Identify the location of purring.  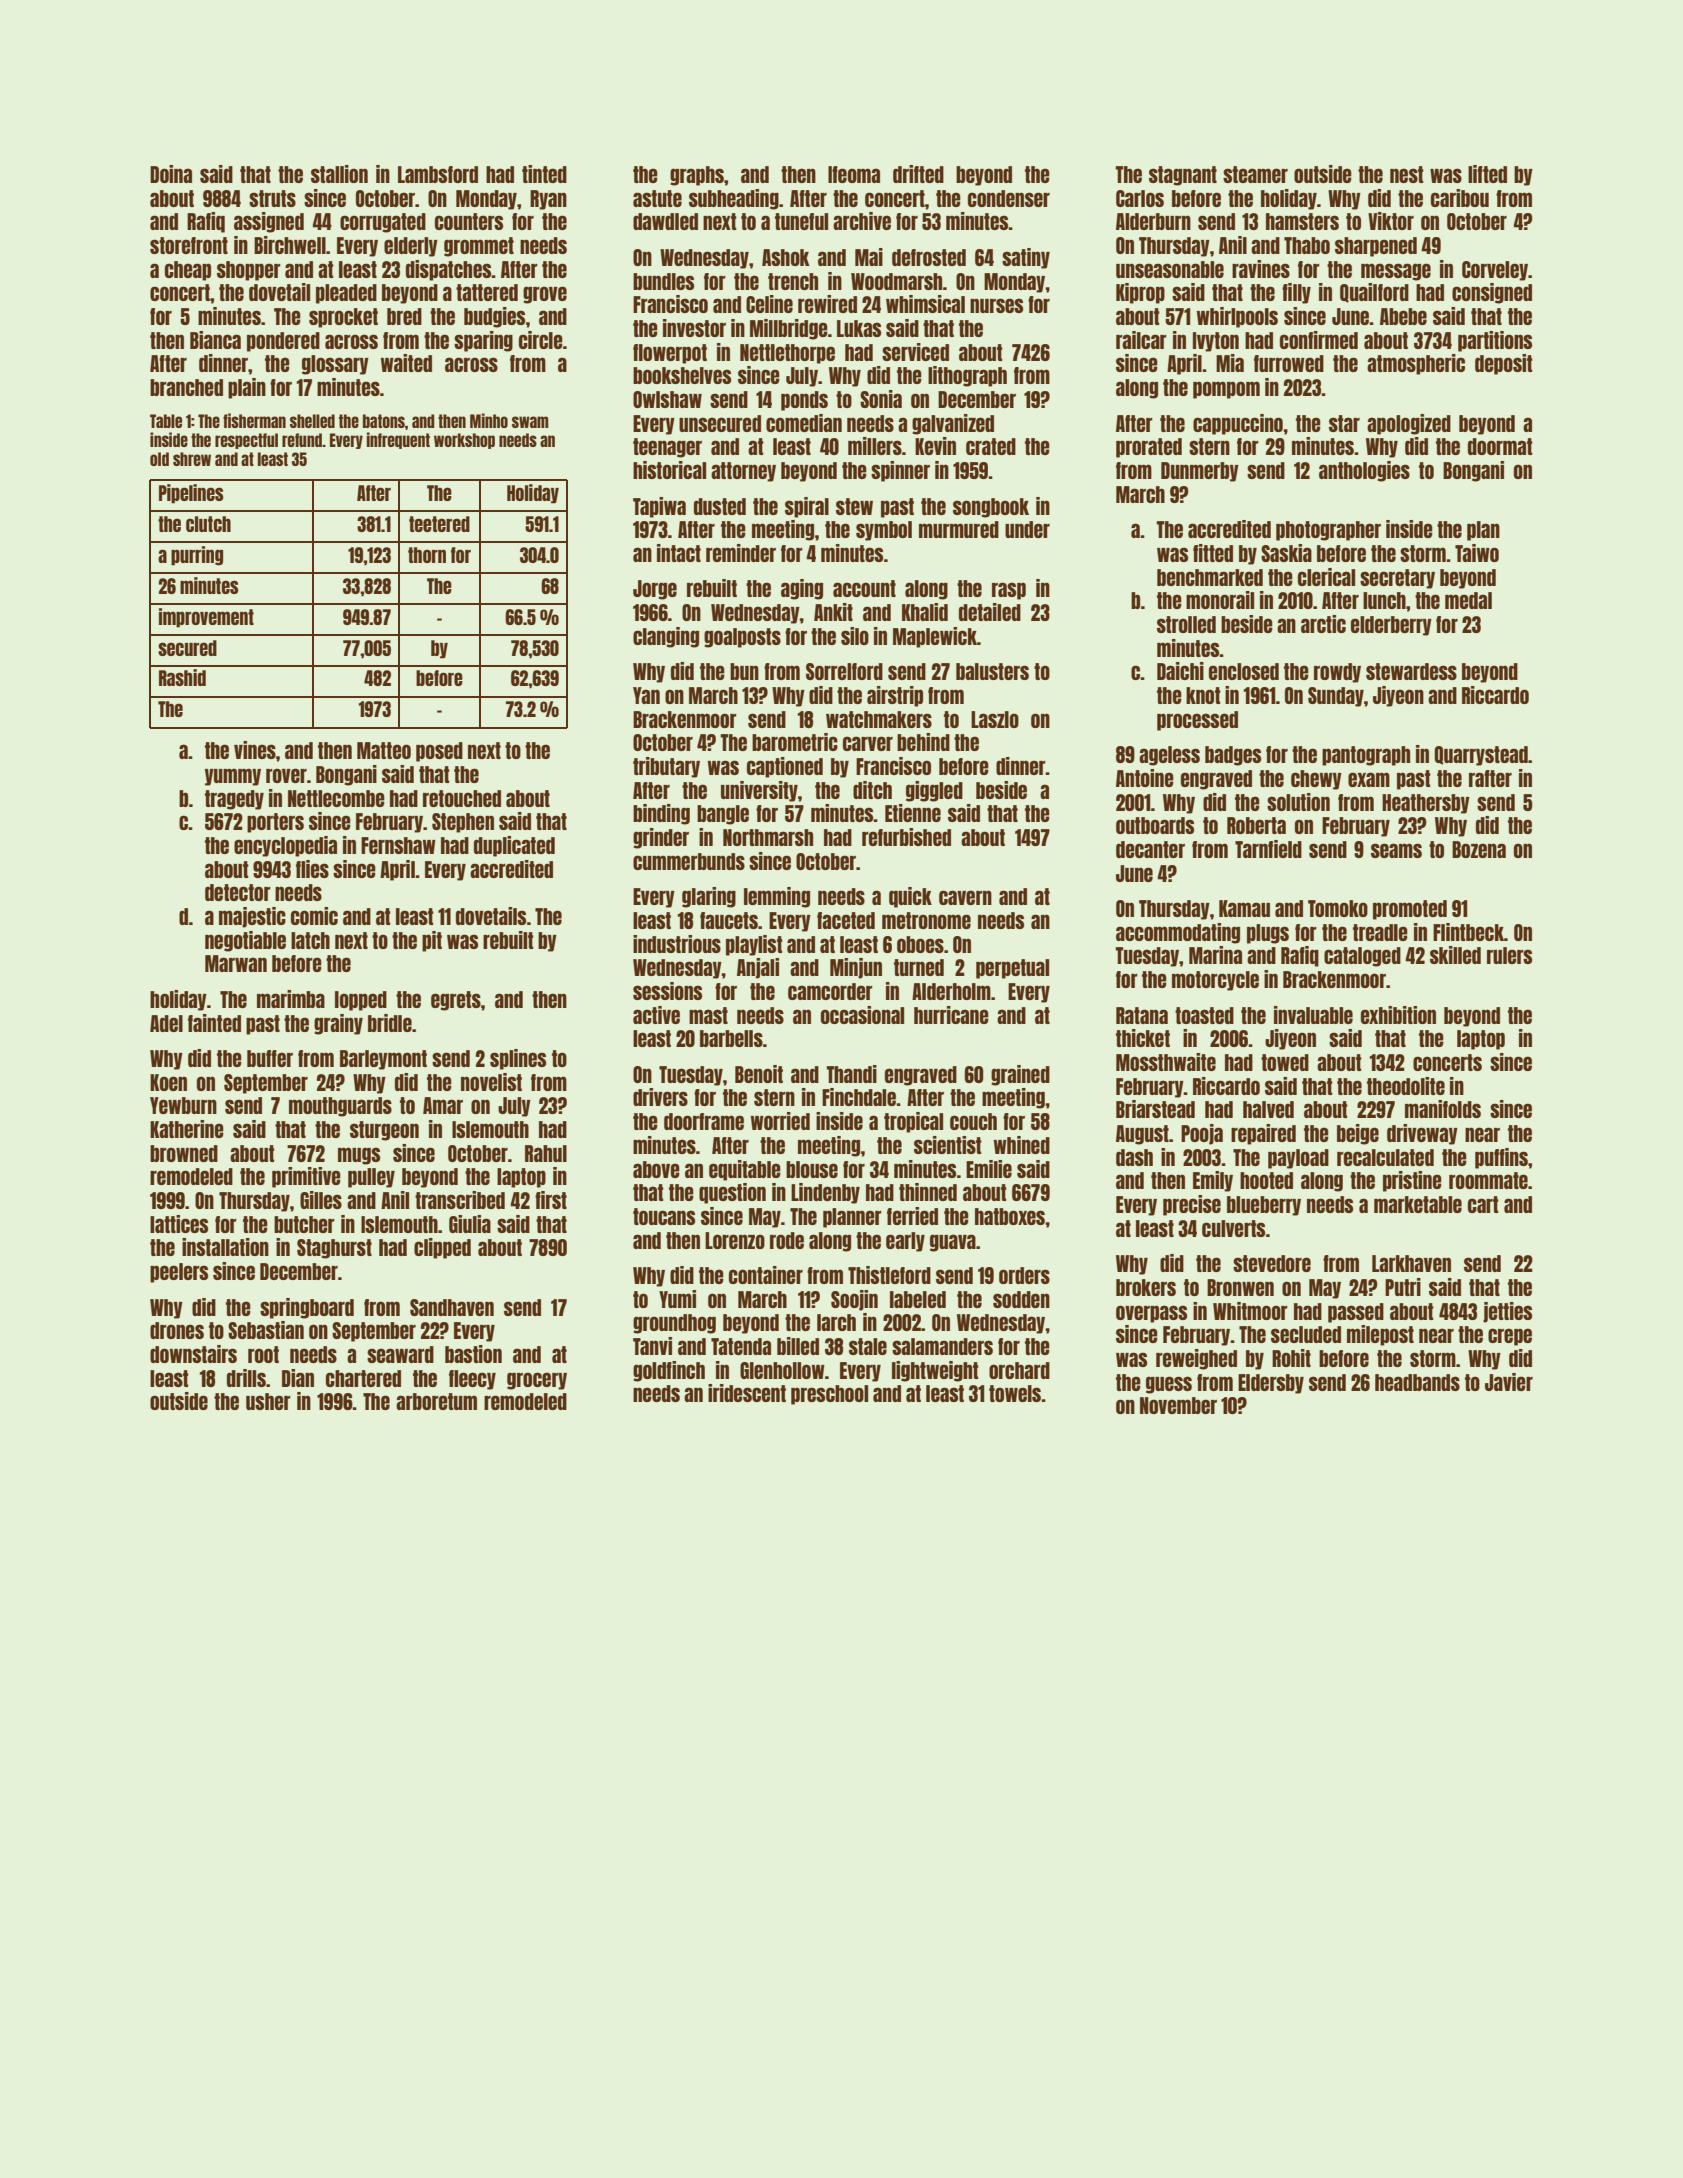
(197, 556).
